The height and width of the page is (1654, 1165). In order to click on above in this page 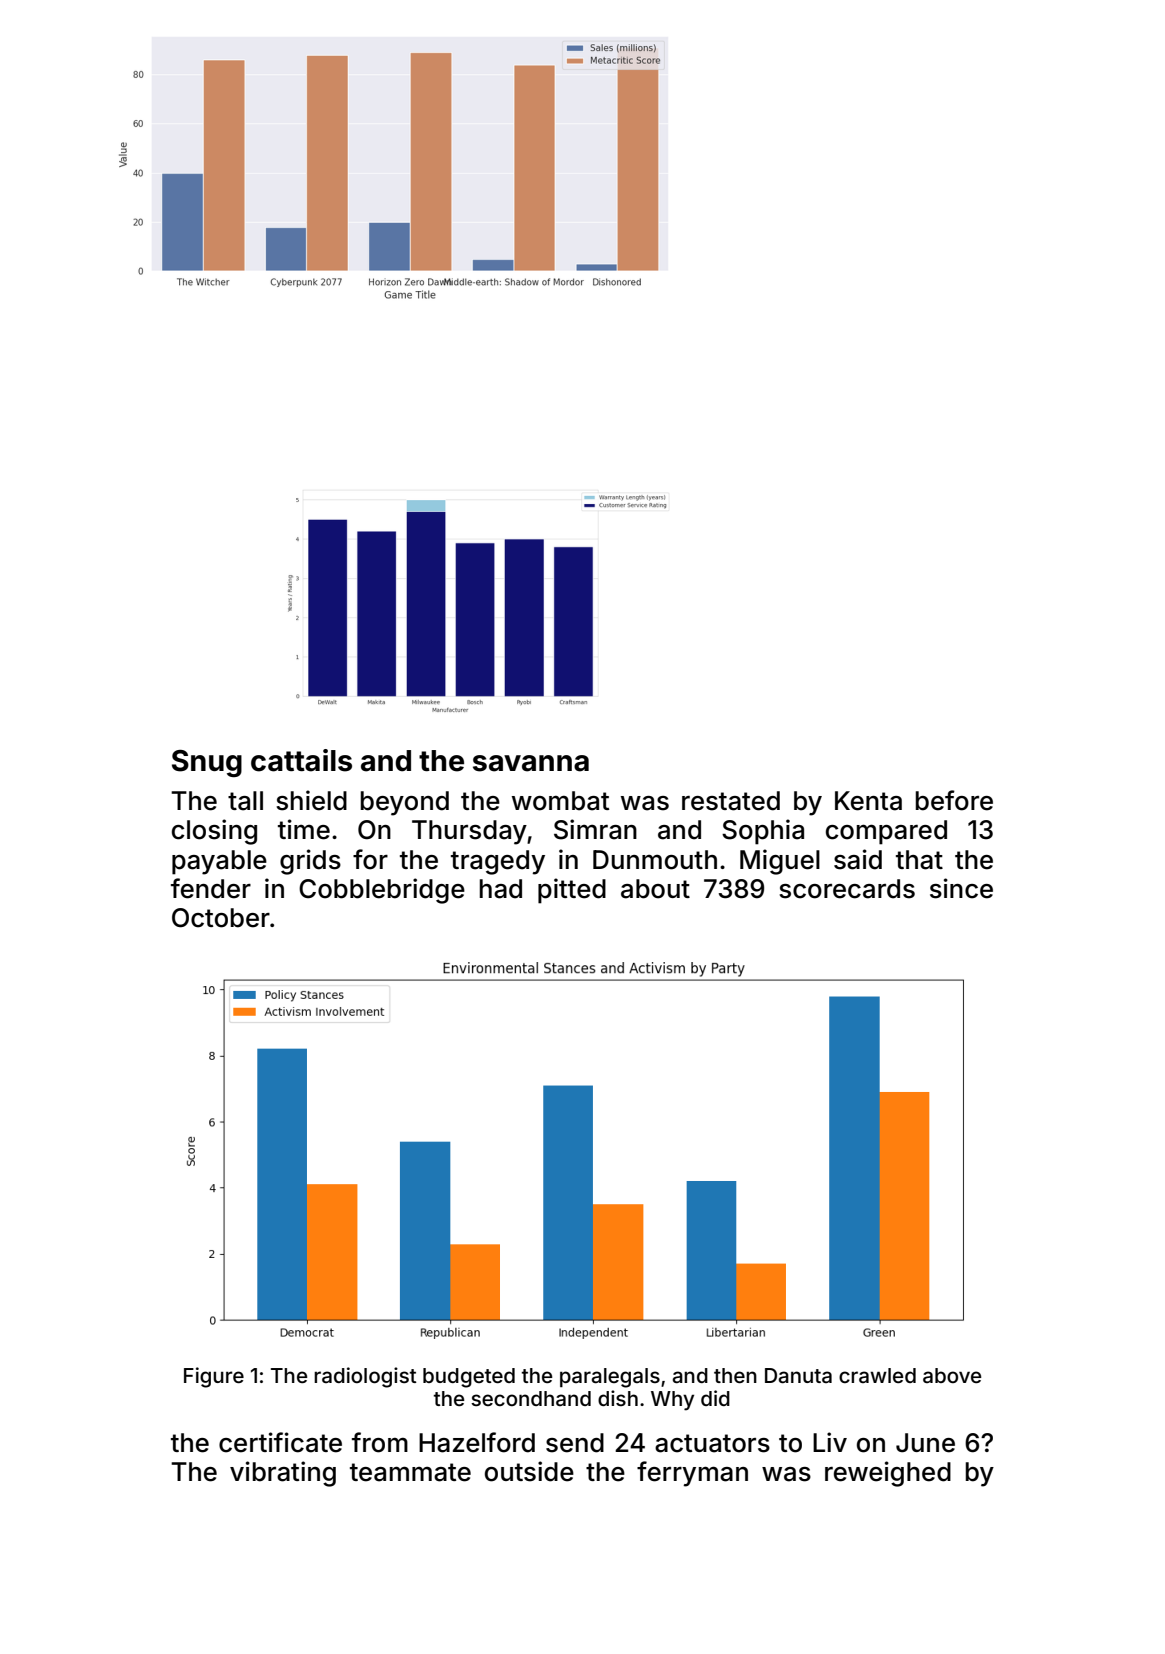, I will do `click(952, 1375)`.
